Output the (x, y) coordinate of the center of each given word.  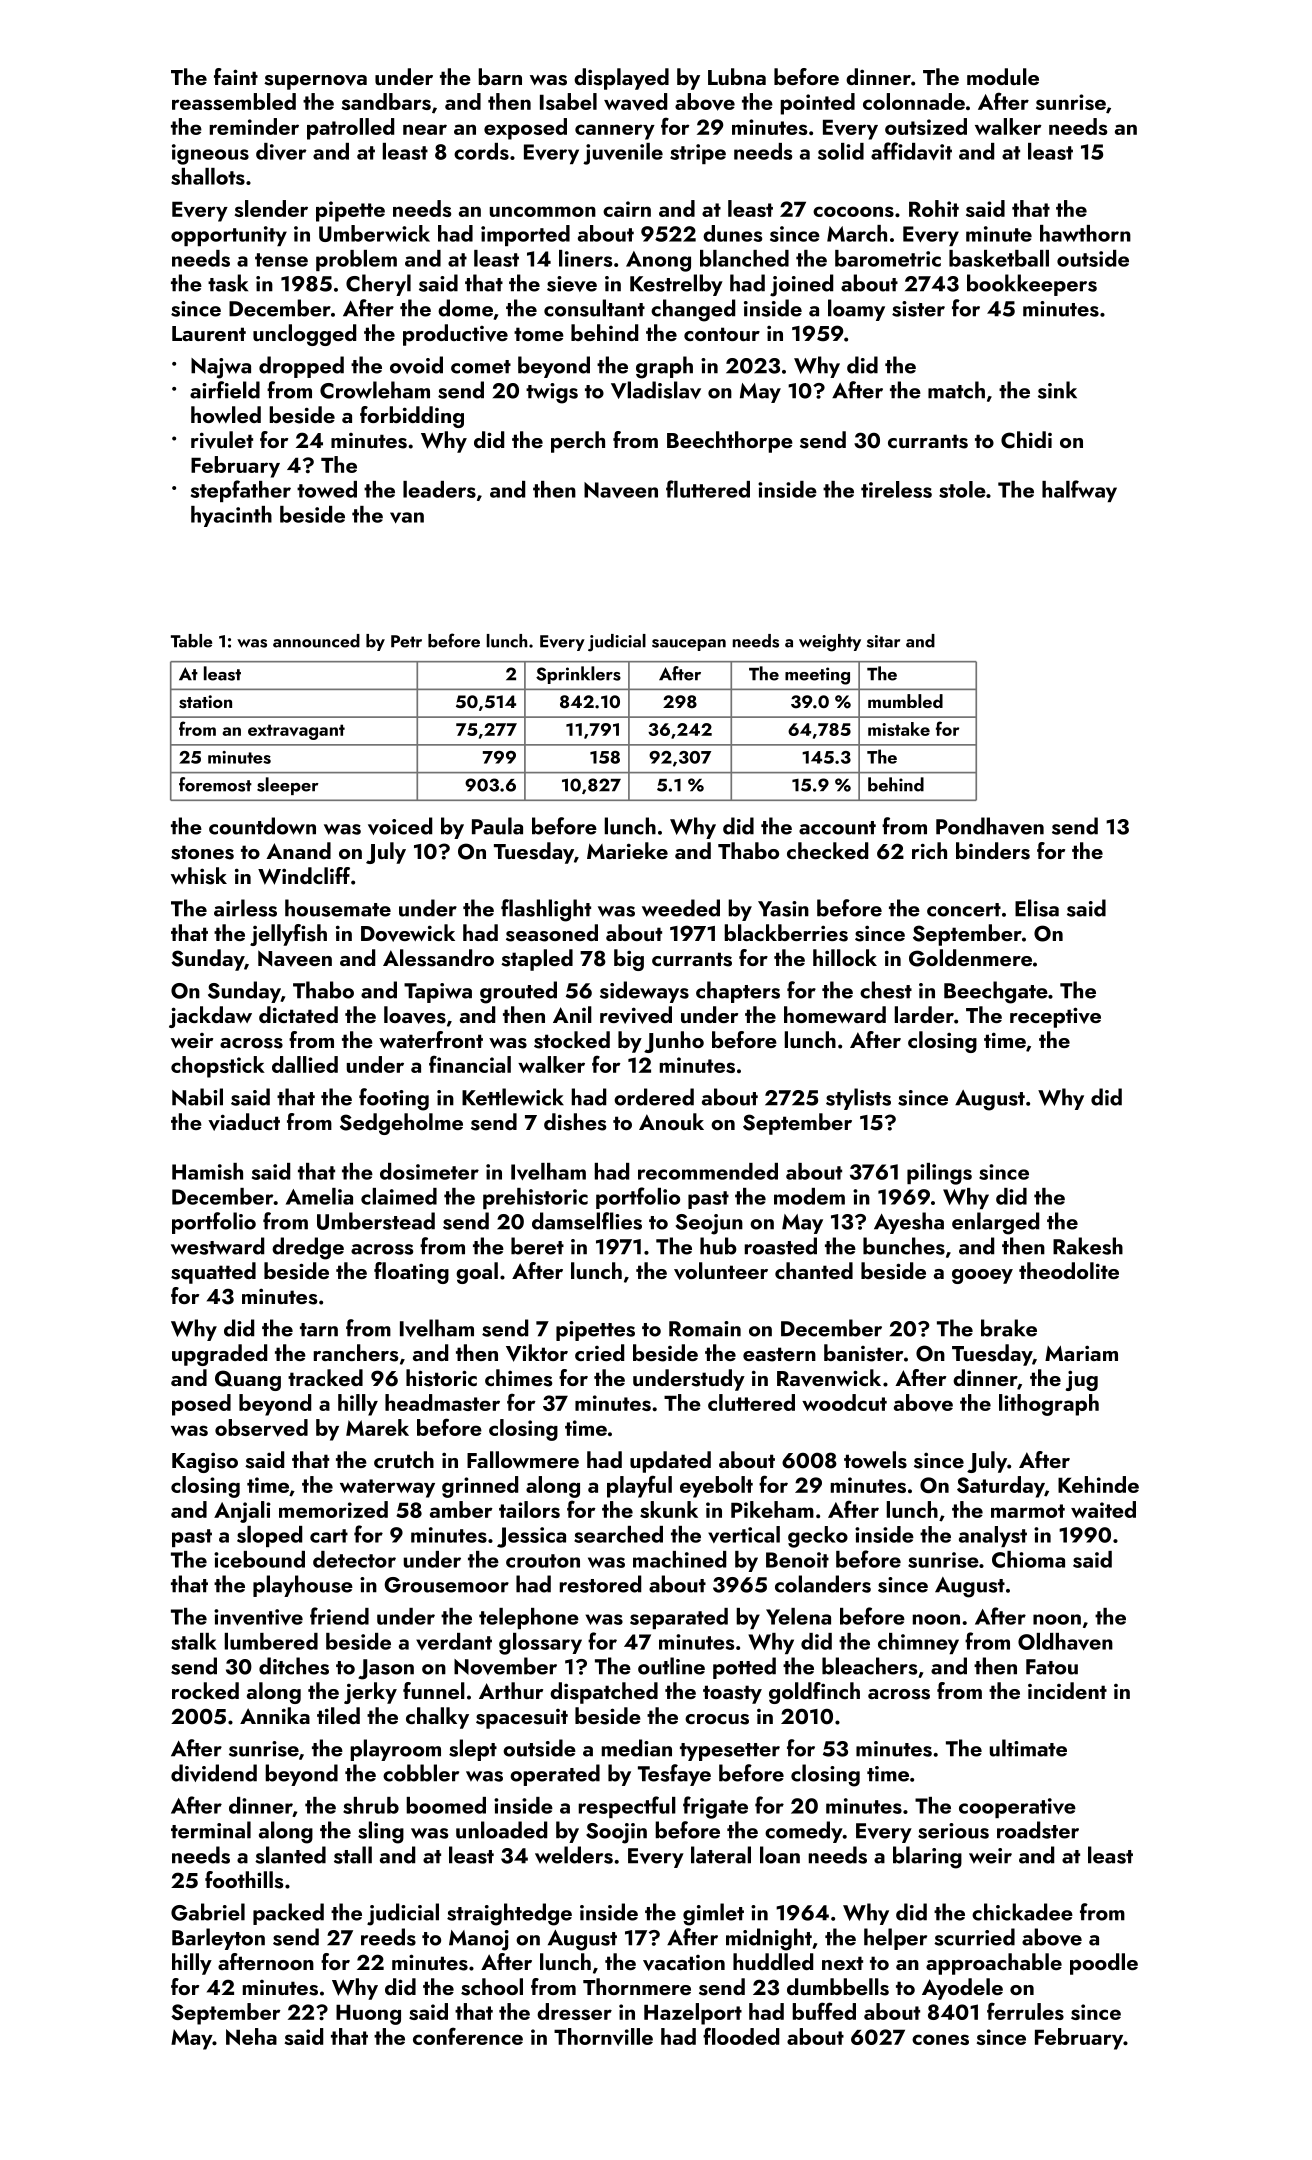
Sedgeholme (401, 1124)
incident (1067, 1690)
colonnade (914, 101)
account (837, 828)
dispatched (604, 1693)
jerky (370, 1693)
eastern (779, 1354)
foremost (215, 784)
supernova (315, 82)
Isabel (568, 101)
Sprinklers (578, 675)
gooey (982, 1276)
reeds (388, 1937)
